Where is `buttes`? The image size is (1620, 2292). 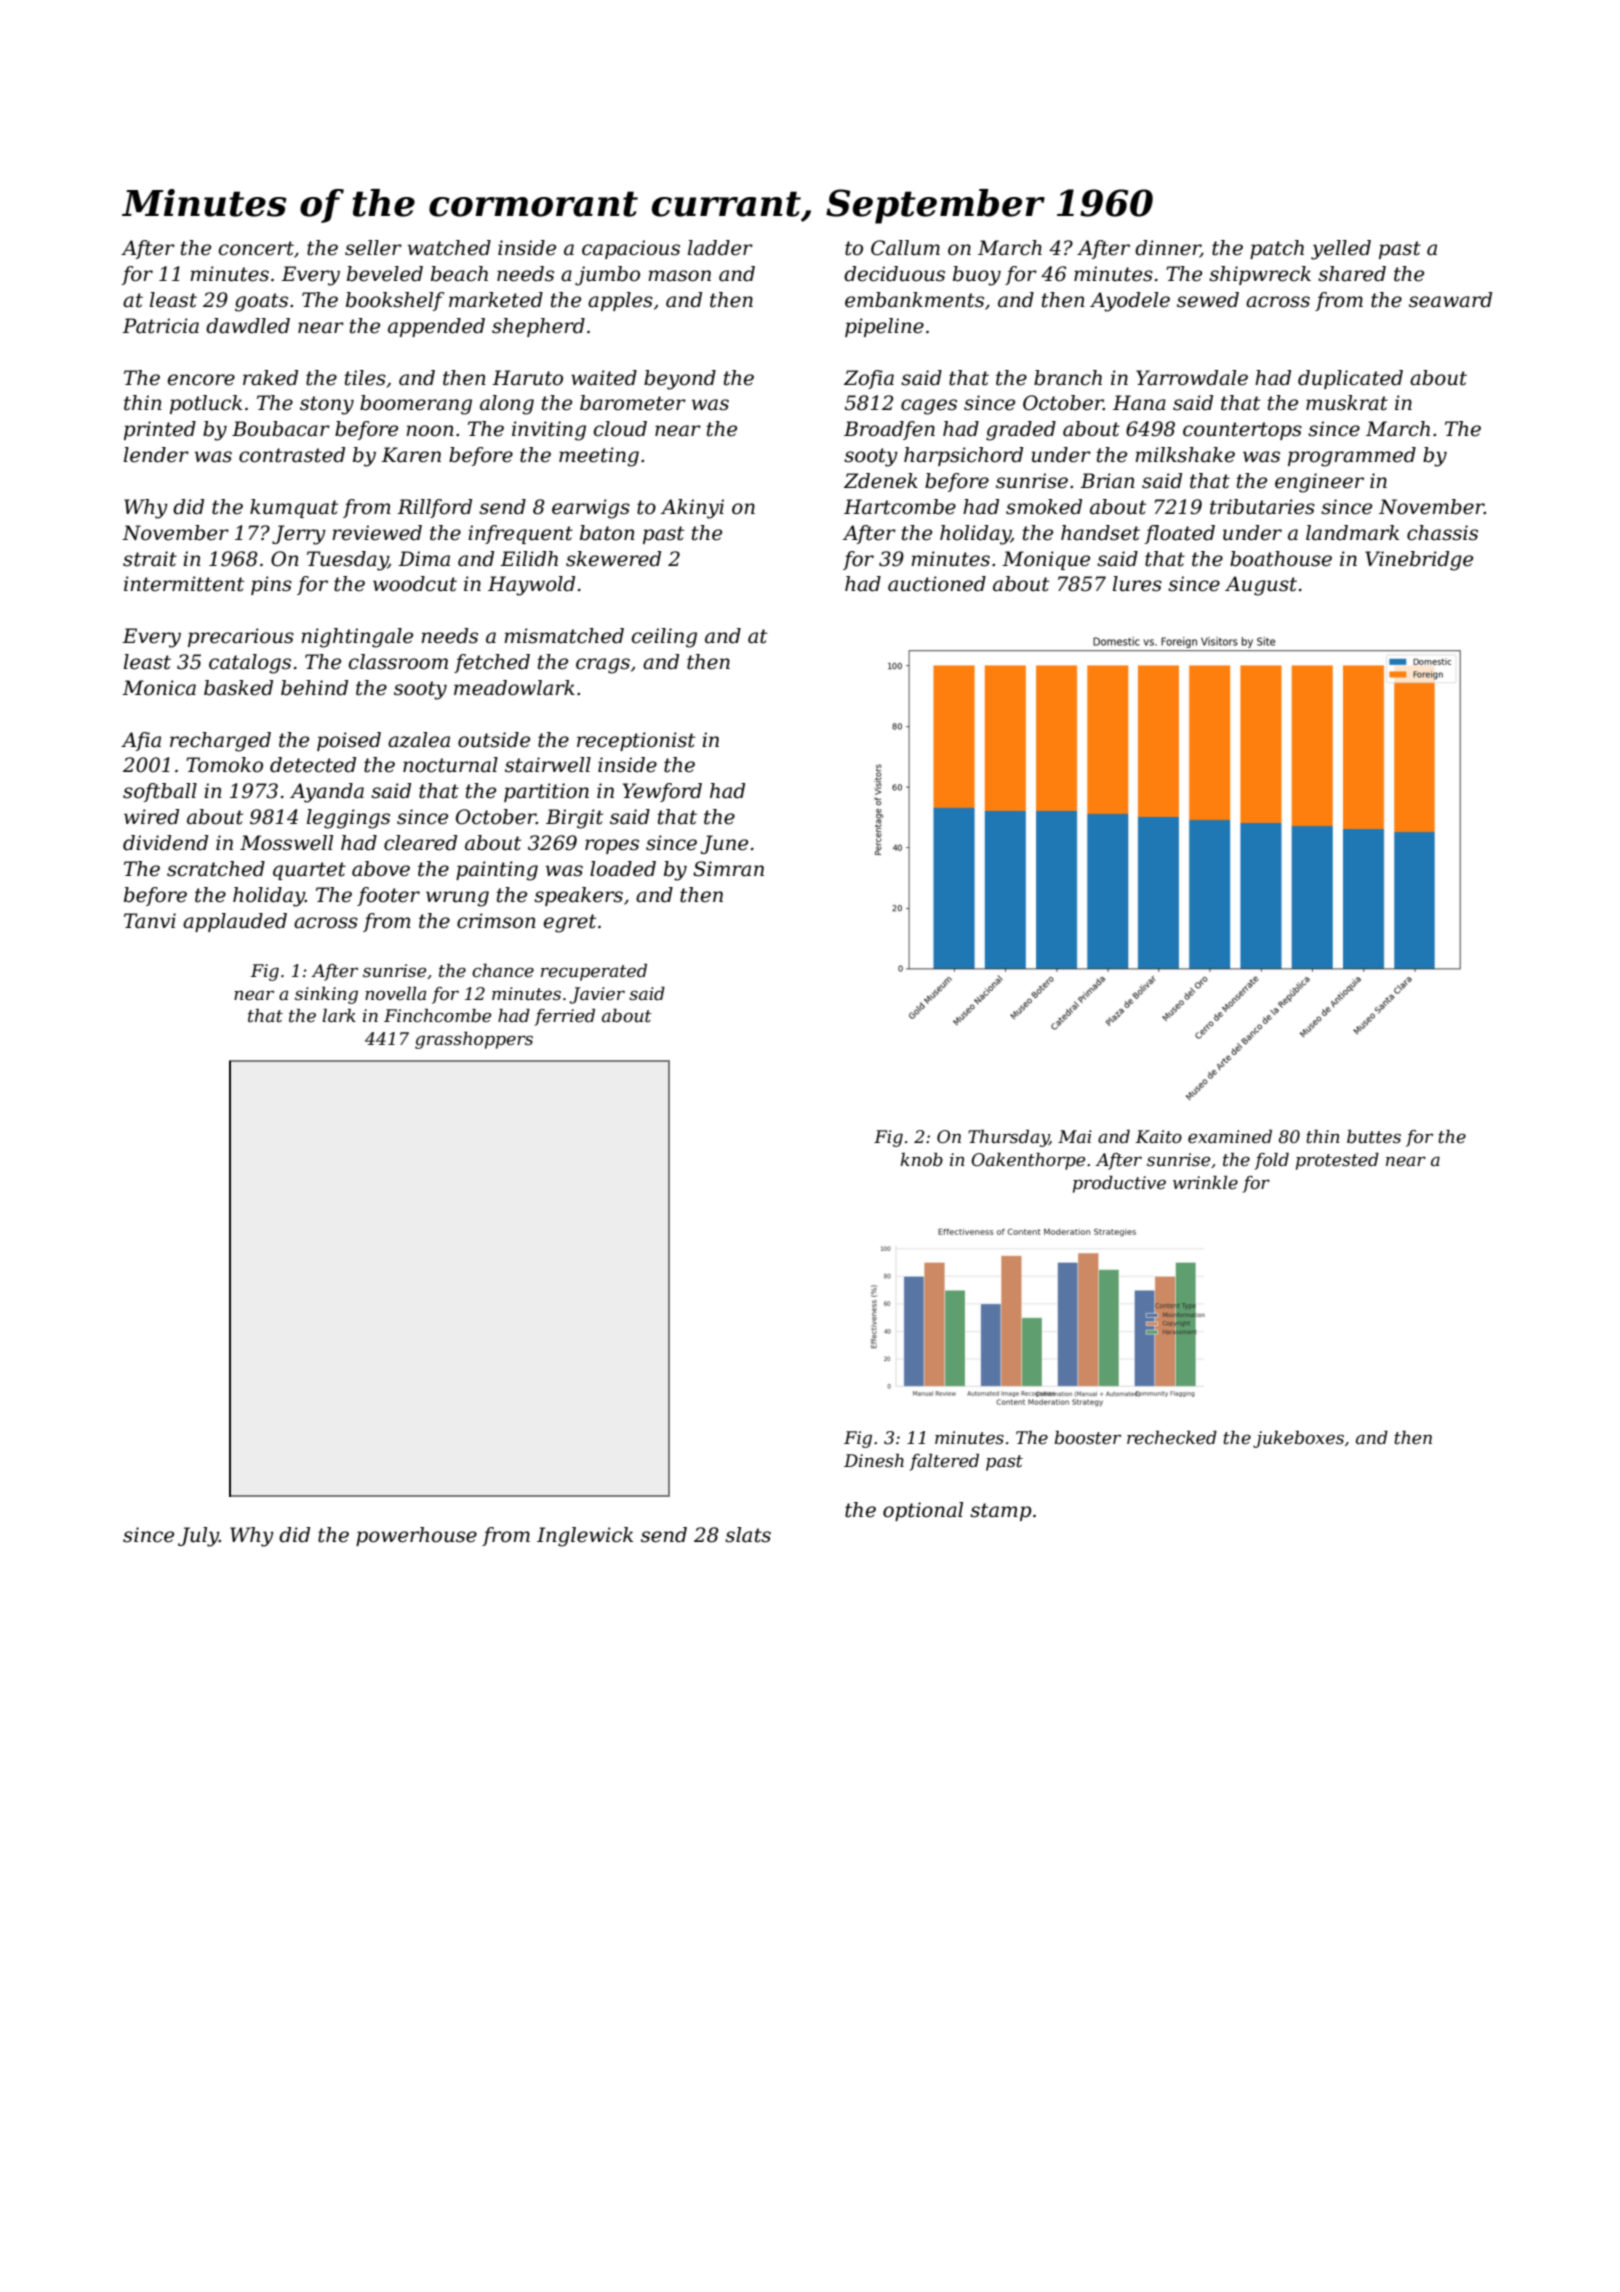
buttes is located at coordinates (1374, 1137).
